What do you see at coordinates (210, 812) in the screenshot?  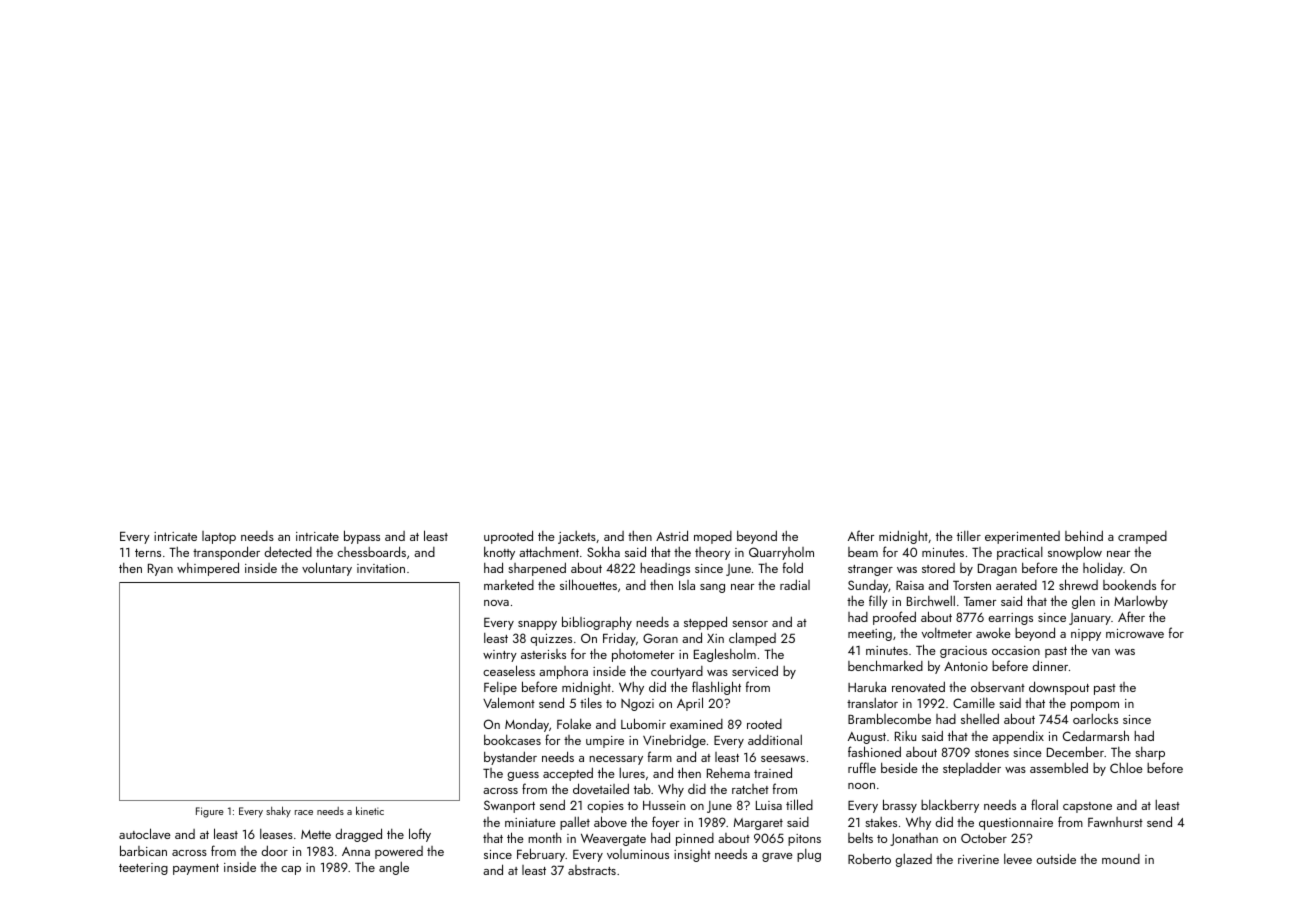 I see `Figure` at bounding box center [210, 812].
